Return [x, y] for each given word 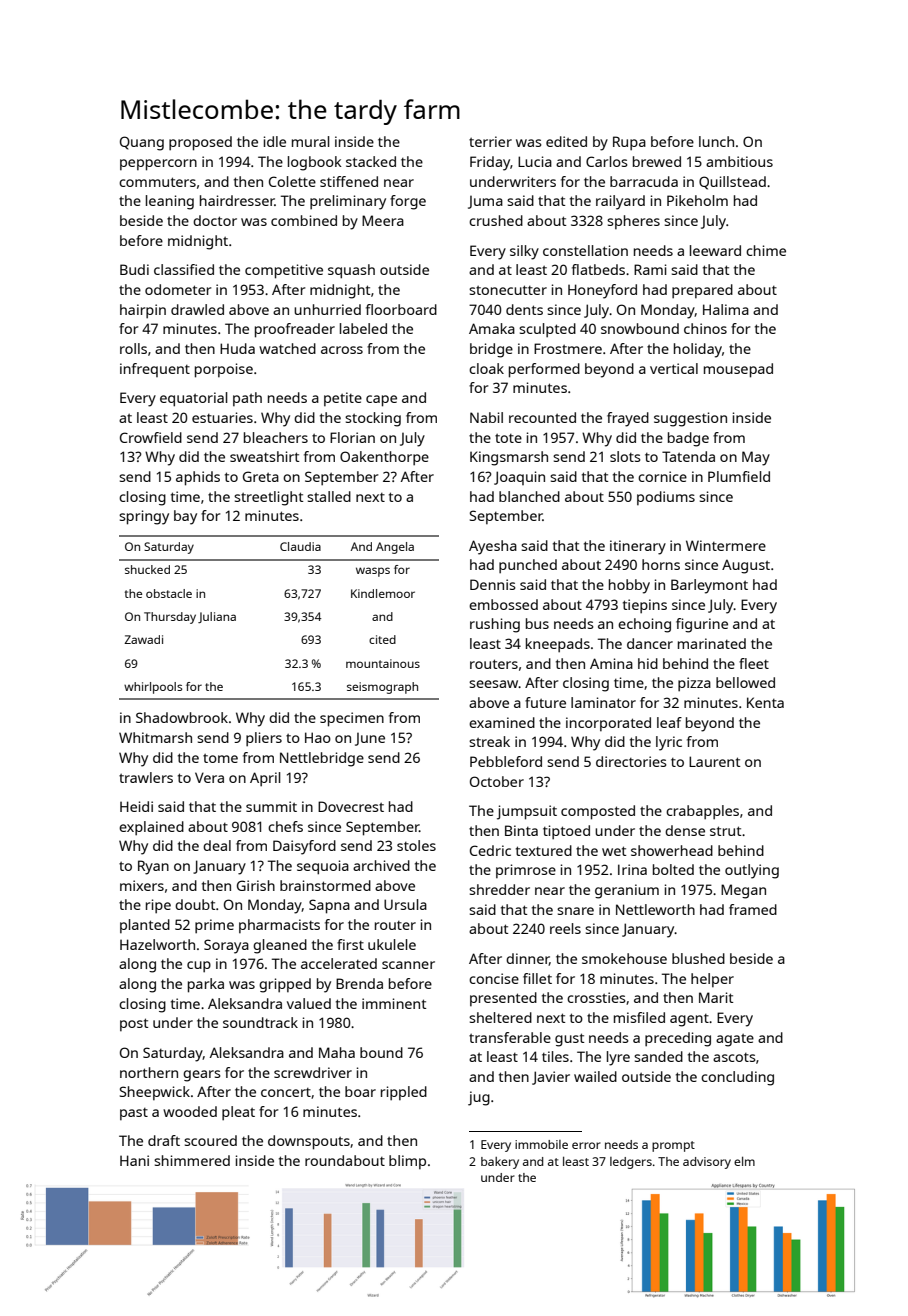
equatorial [194, 399]
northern [149, 1072]
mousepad [738, 370]
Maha [337, 1052]
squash [351, 271]
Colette [292, 181]
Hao [318, 737]
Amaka [492, 328]
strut [725, 831]
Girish [256, 885]
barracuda [644, 181]
